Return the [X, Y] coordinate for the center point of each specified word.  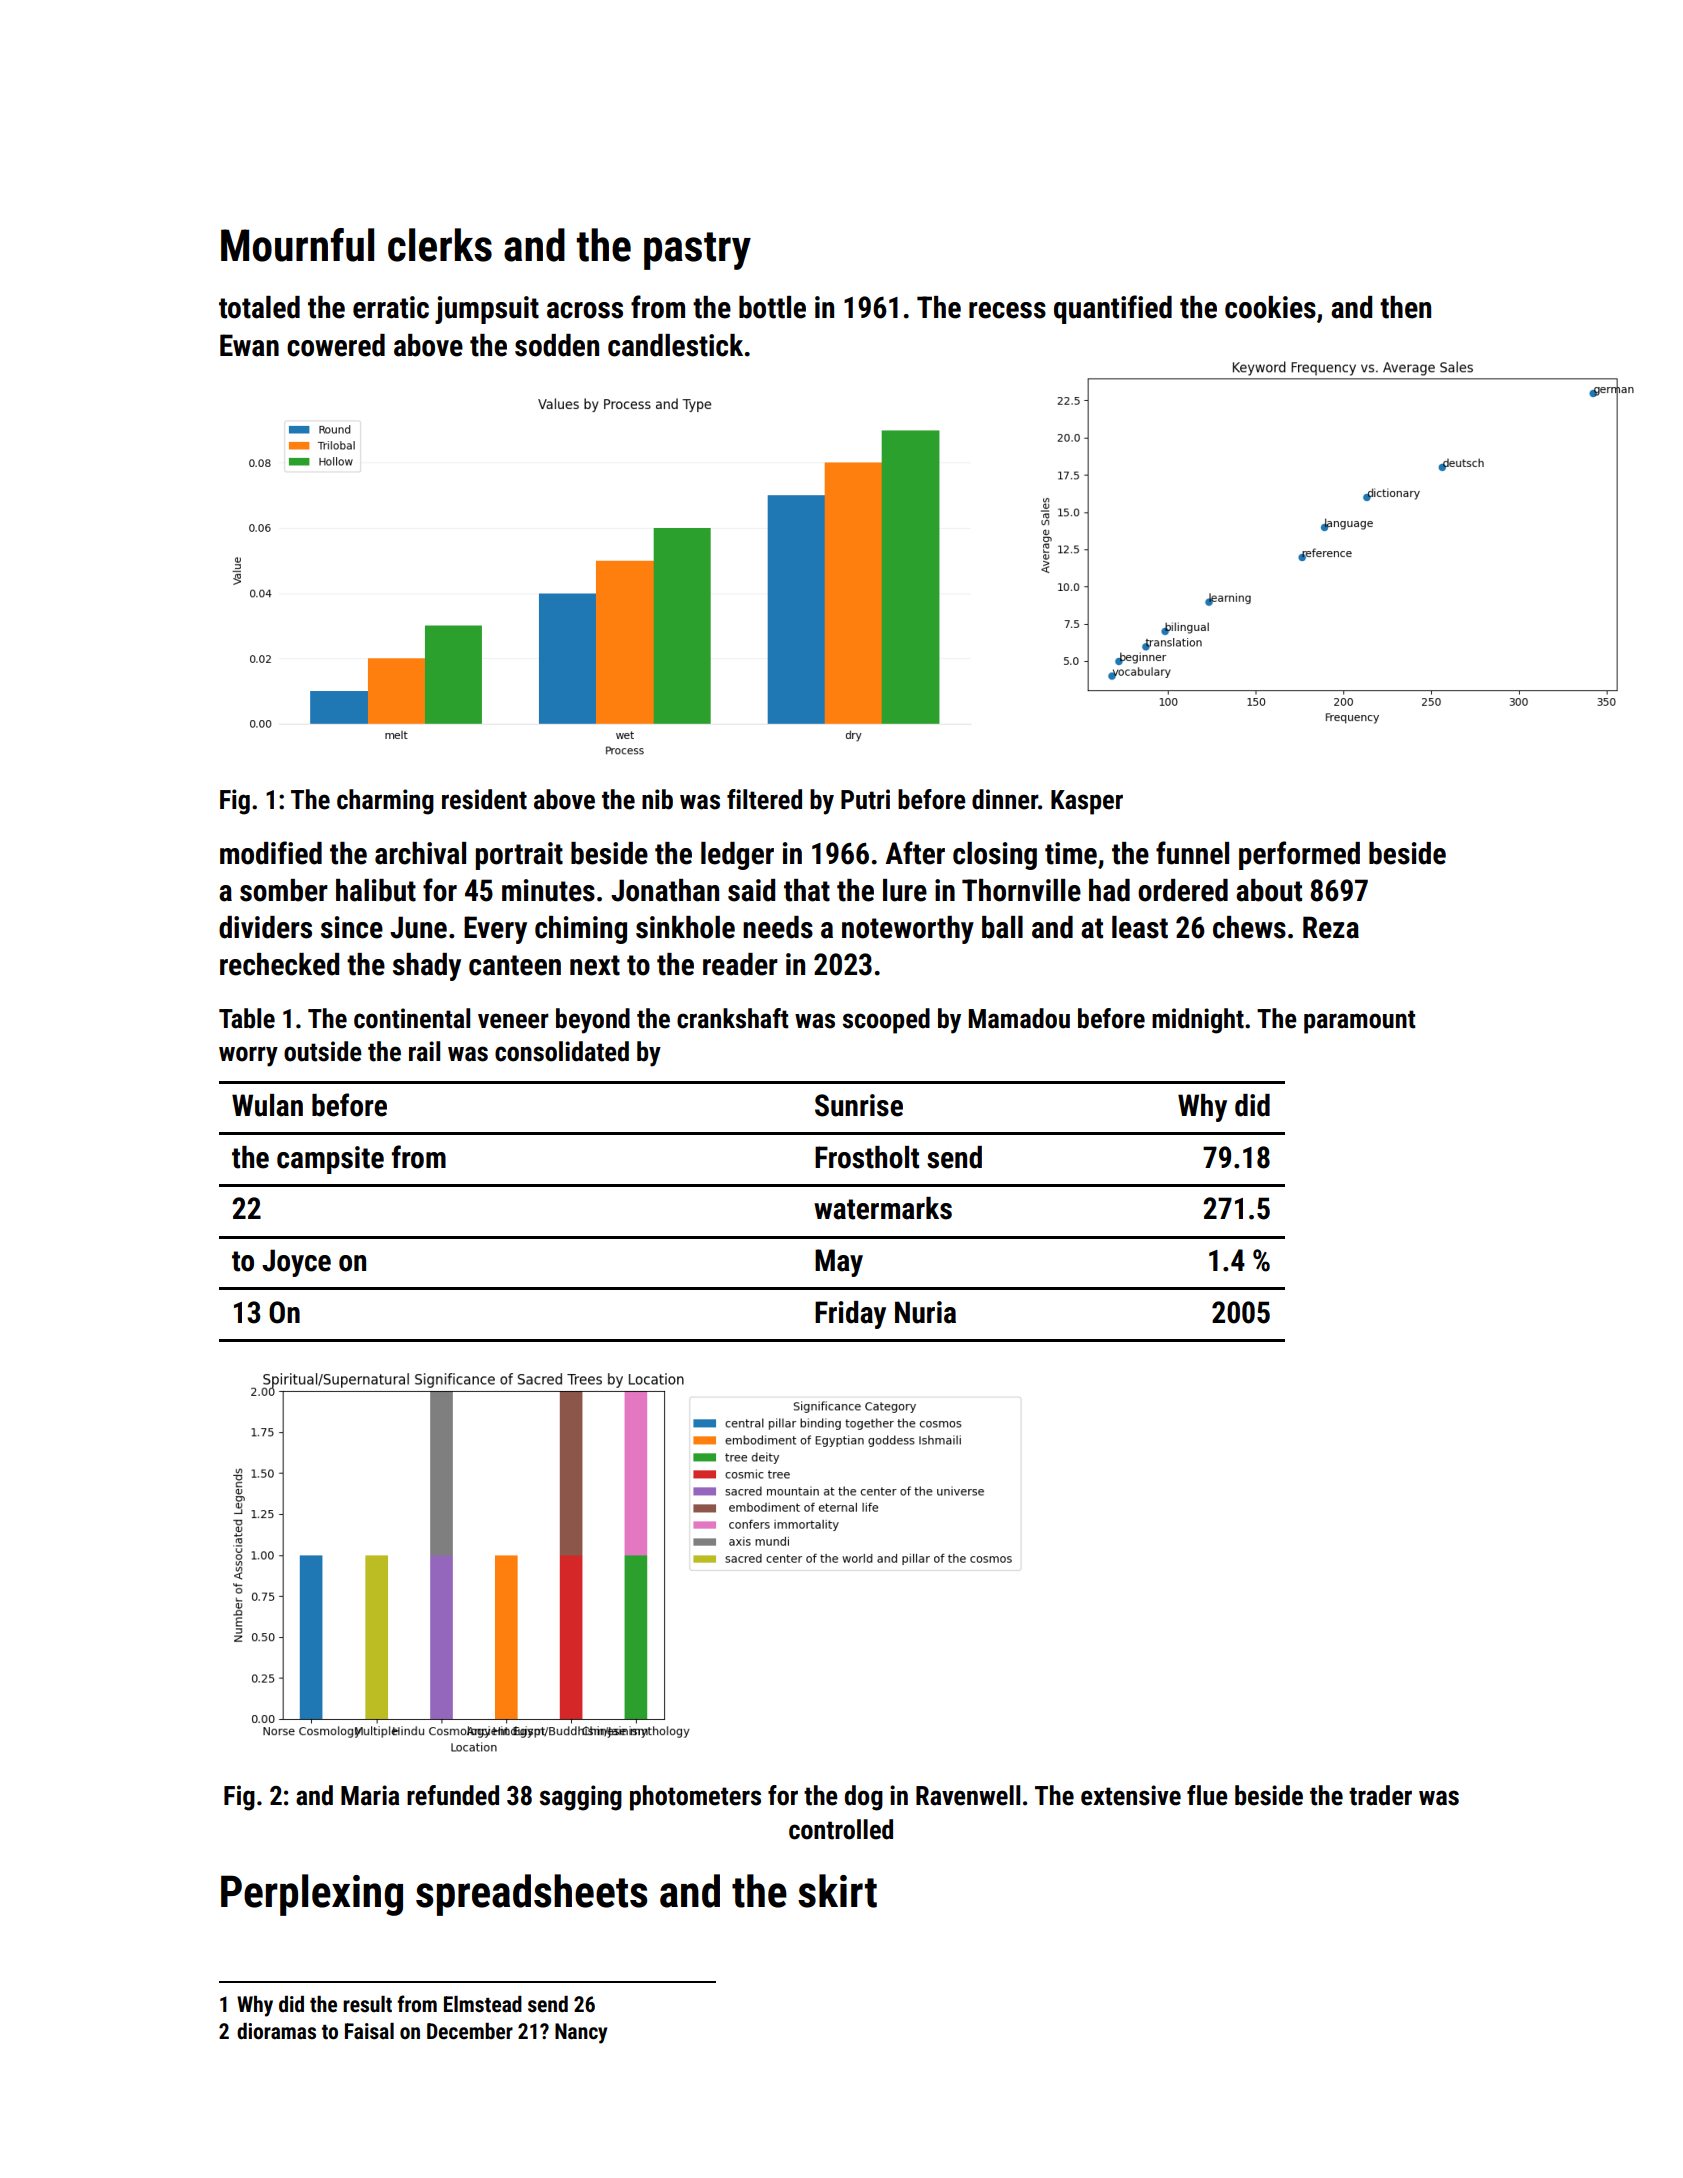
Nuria [925, 1312]
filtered [764, 799]
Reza [1331, 927]
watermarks [883, 1208]
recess [1007, 310]
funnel [1192, 853]
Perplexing [312, 1895]
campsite [330, 1160]
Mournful [297, 245]
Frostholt [867, 1157]
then [1405, 307]
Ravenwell [968, 1795]
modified [271, 853]
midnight [1198, 1021]
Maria [370, 1795]
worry [248, 1056]
